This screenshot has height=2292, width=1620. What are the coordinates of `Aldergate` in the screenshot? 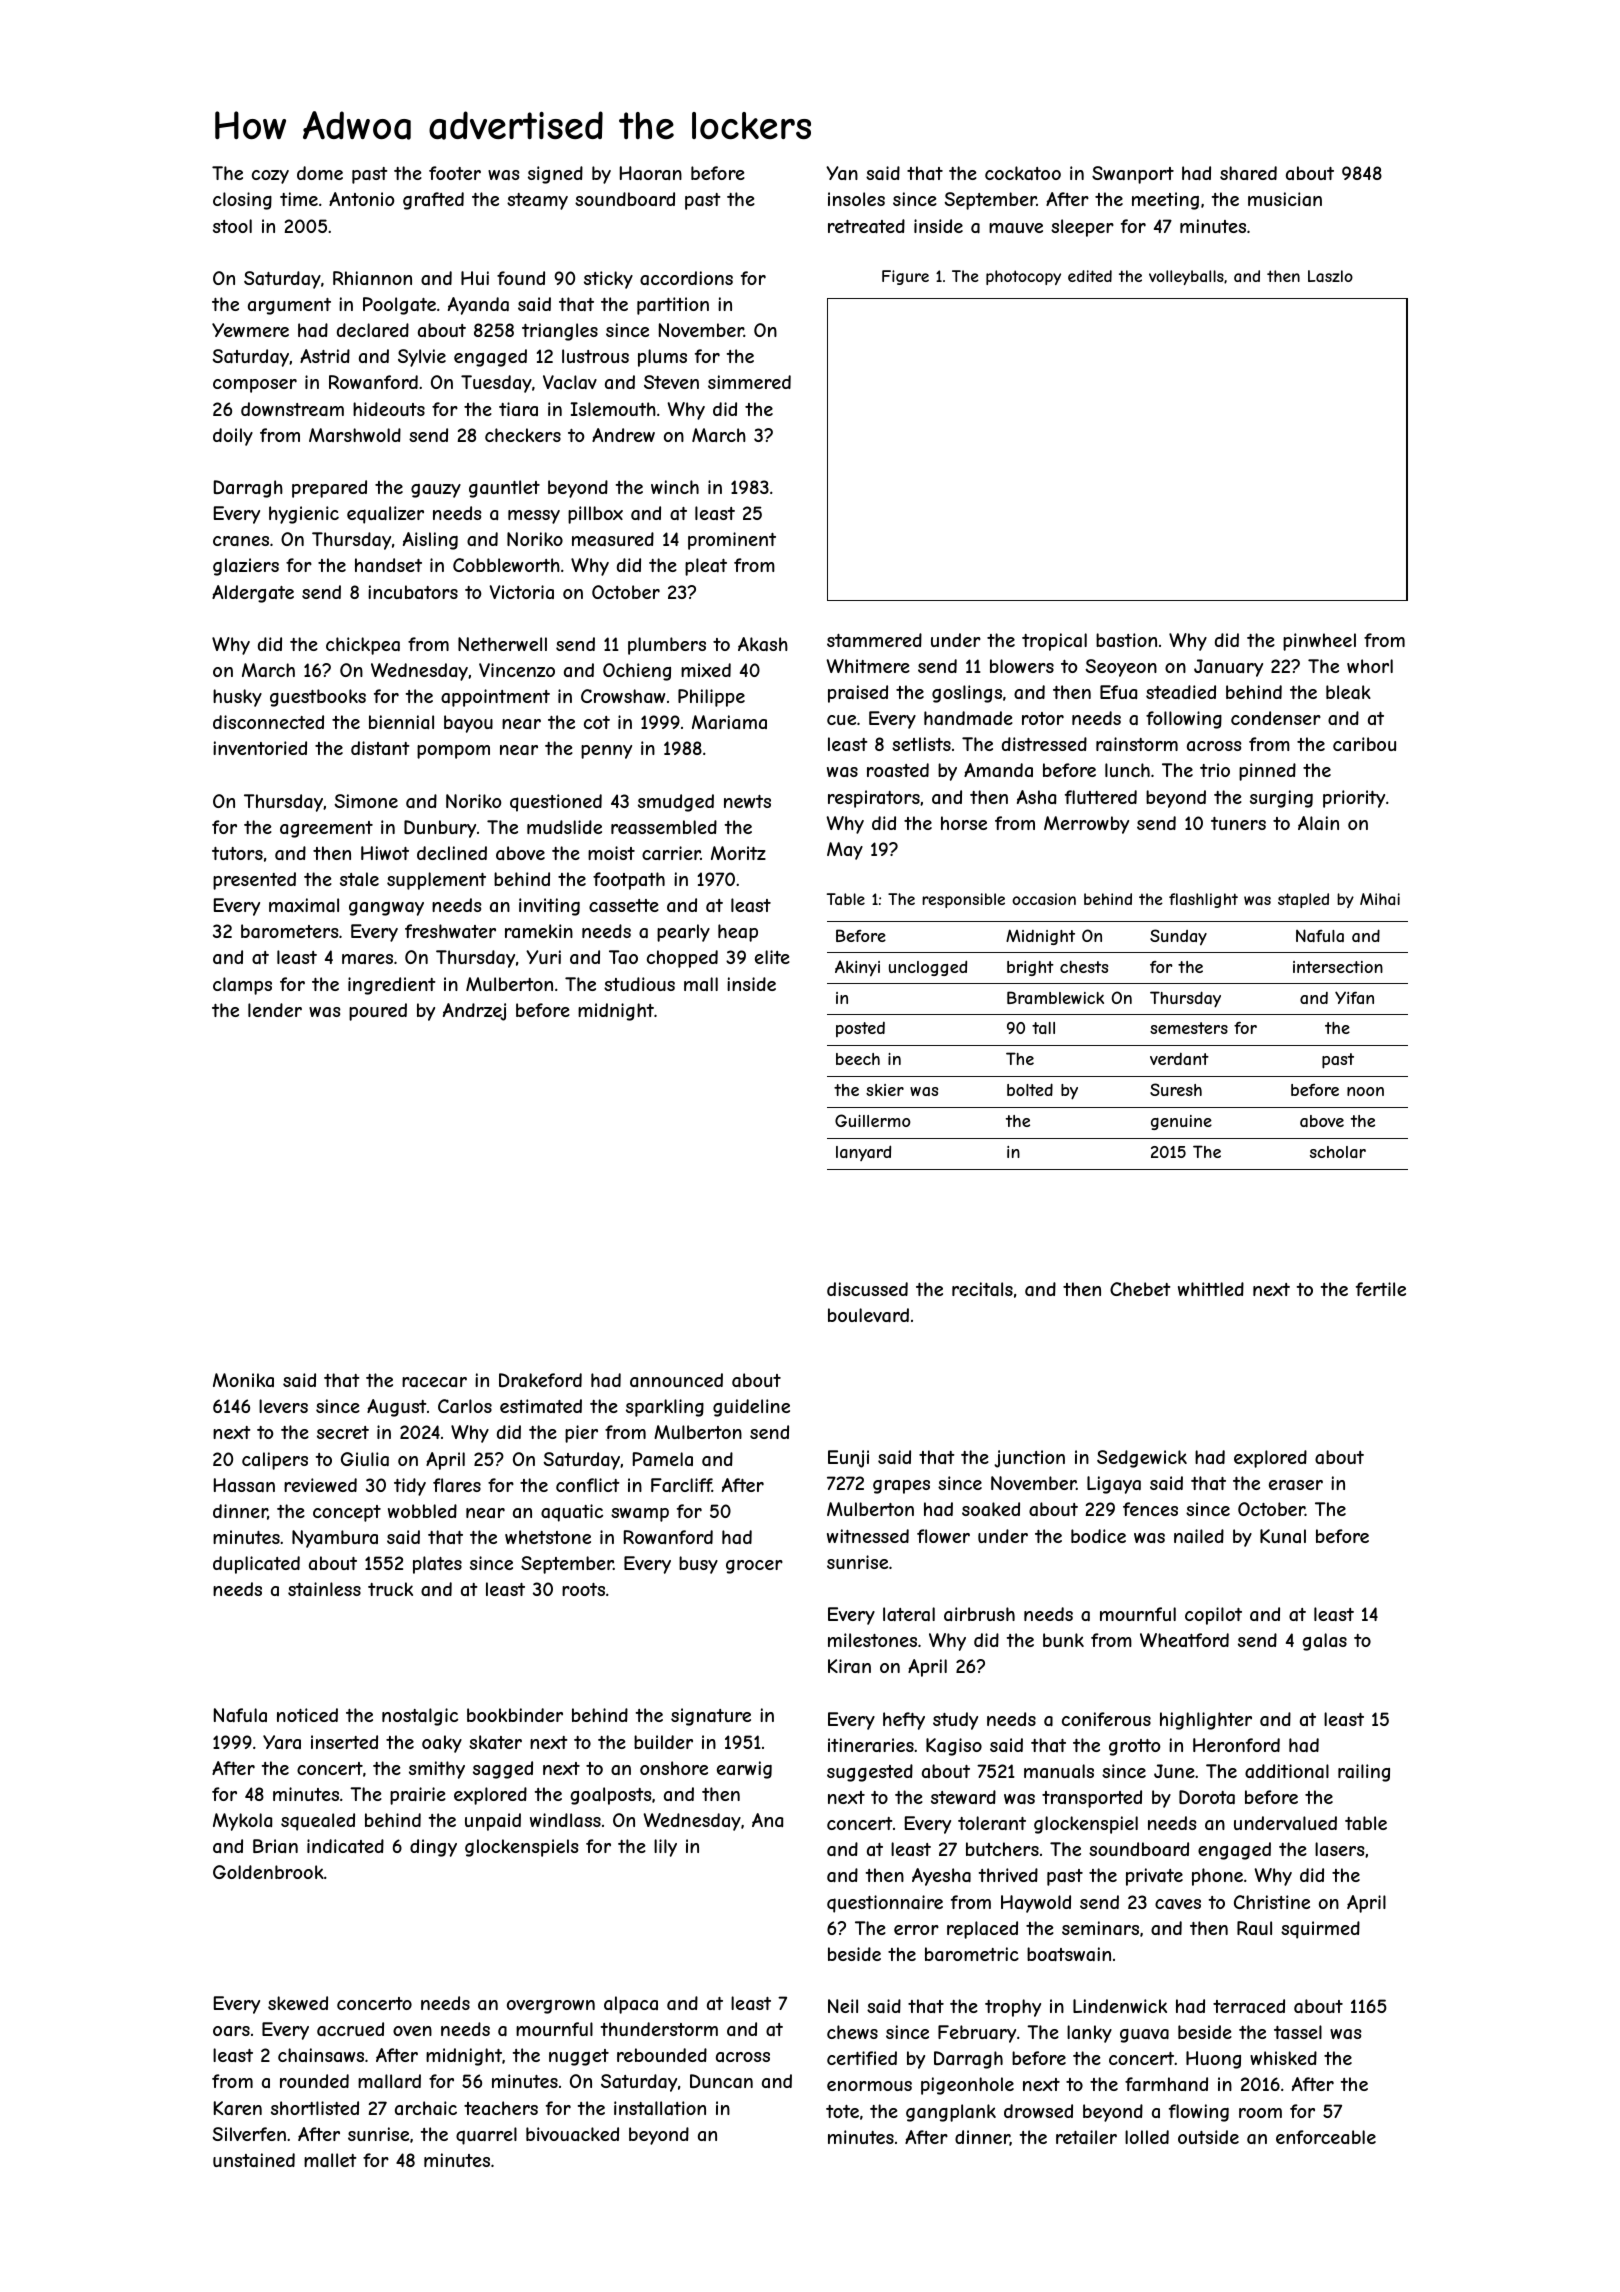 It's located at (253, 594).
